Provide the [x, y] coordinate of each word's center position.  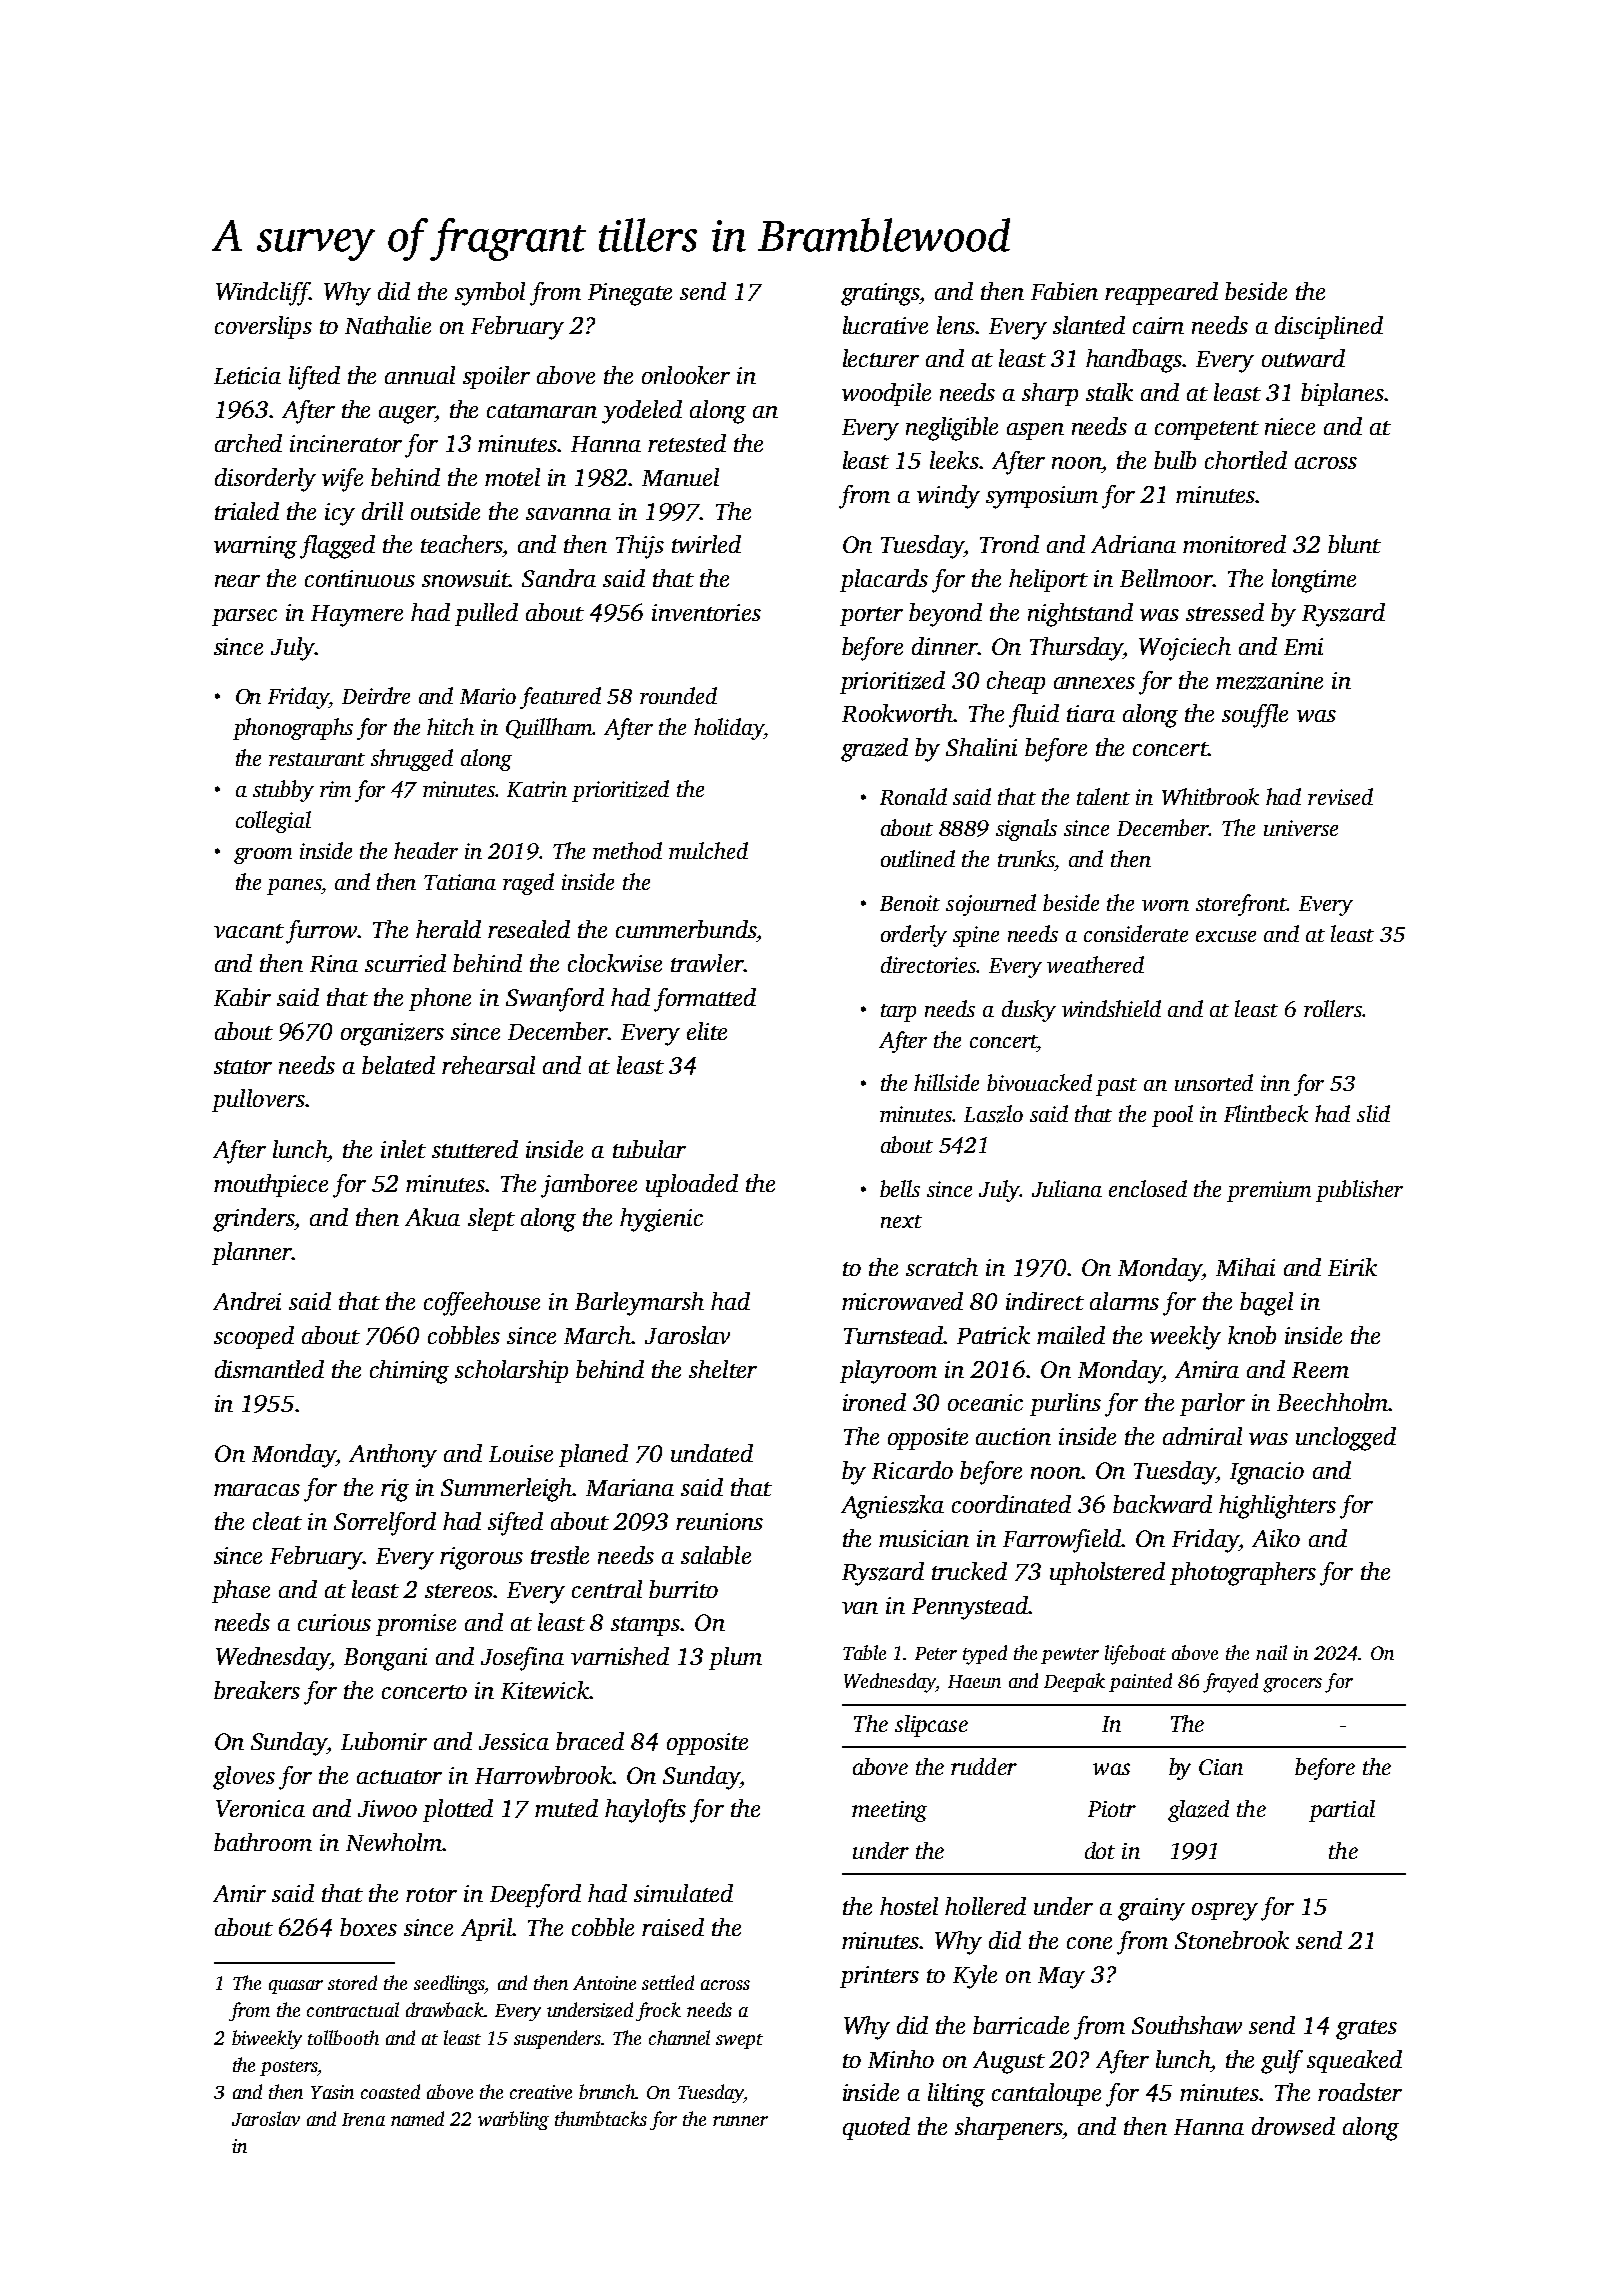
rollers [1333, 1008]
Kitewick [545, 1690]
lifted [314, 378]
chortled [1246, 460]
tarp [898, 1013]
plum [735, 1658]
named [417, 2118]
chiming [409, 1372]
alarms [1124, 1301]
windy [948, 497]
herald [448, 929]
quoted [876, 2128]
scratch [942, 1267]
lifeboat [1135, 1655]
